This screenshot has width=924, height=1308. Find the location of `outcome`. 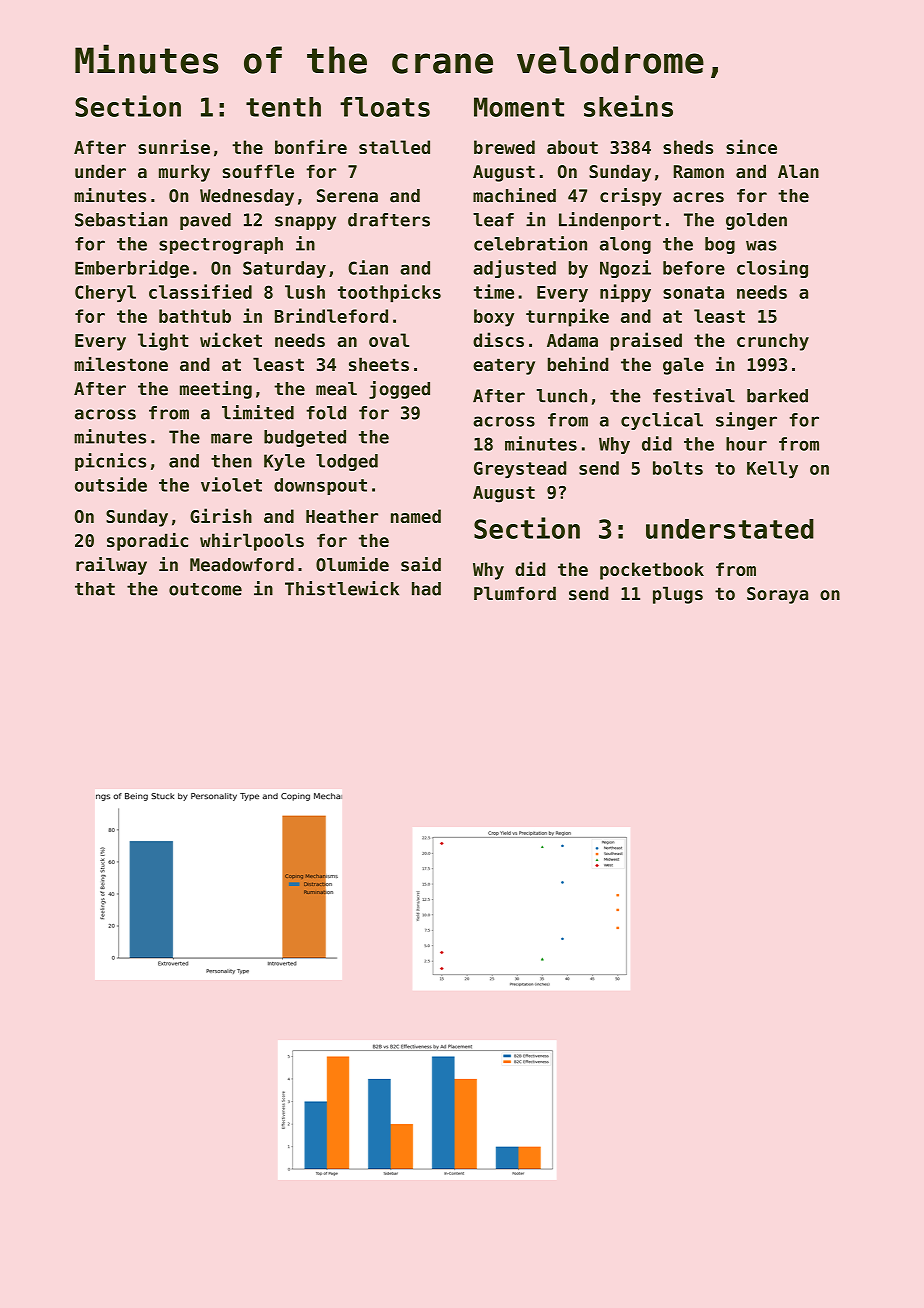

outcome is located at coordinates (205, 589).
